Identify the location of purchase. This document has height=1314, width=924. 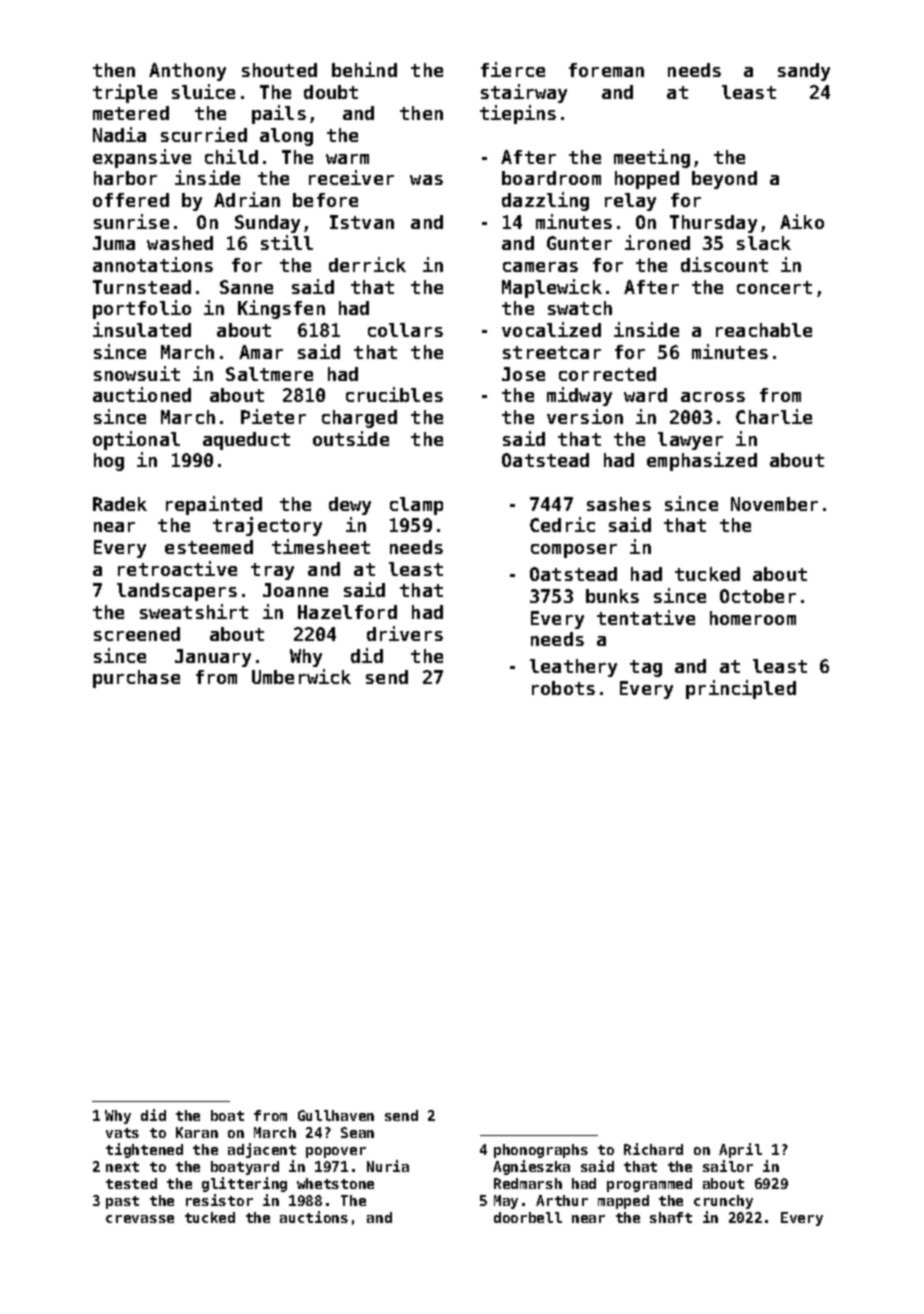
(136, 679).
